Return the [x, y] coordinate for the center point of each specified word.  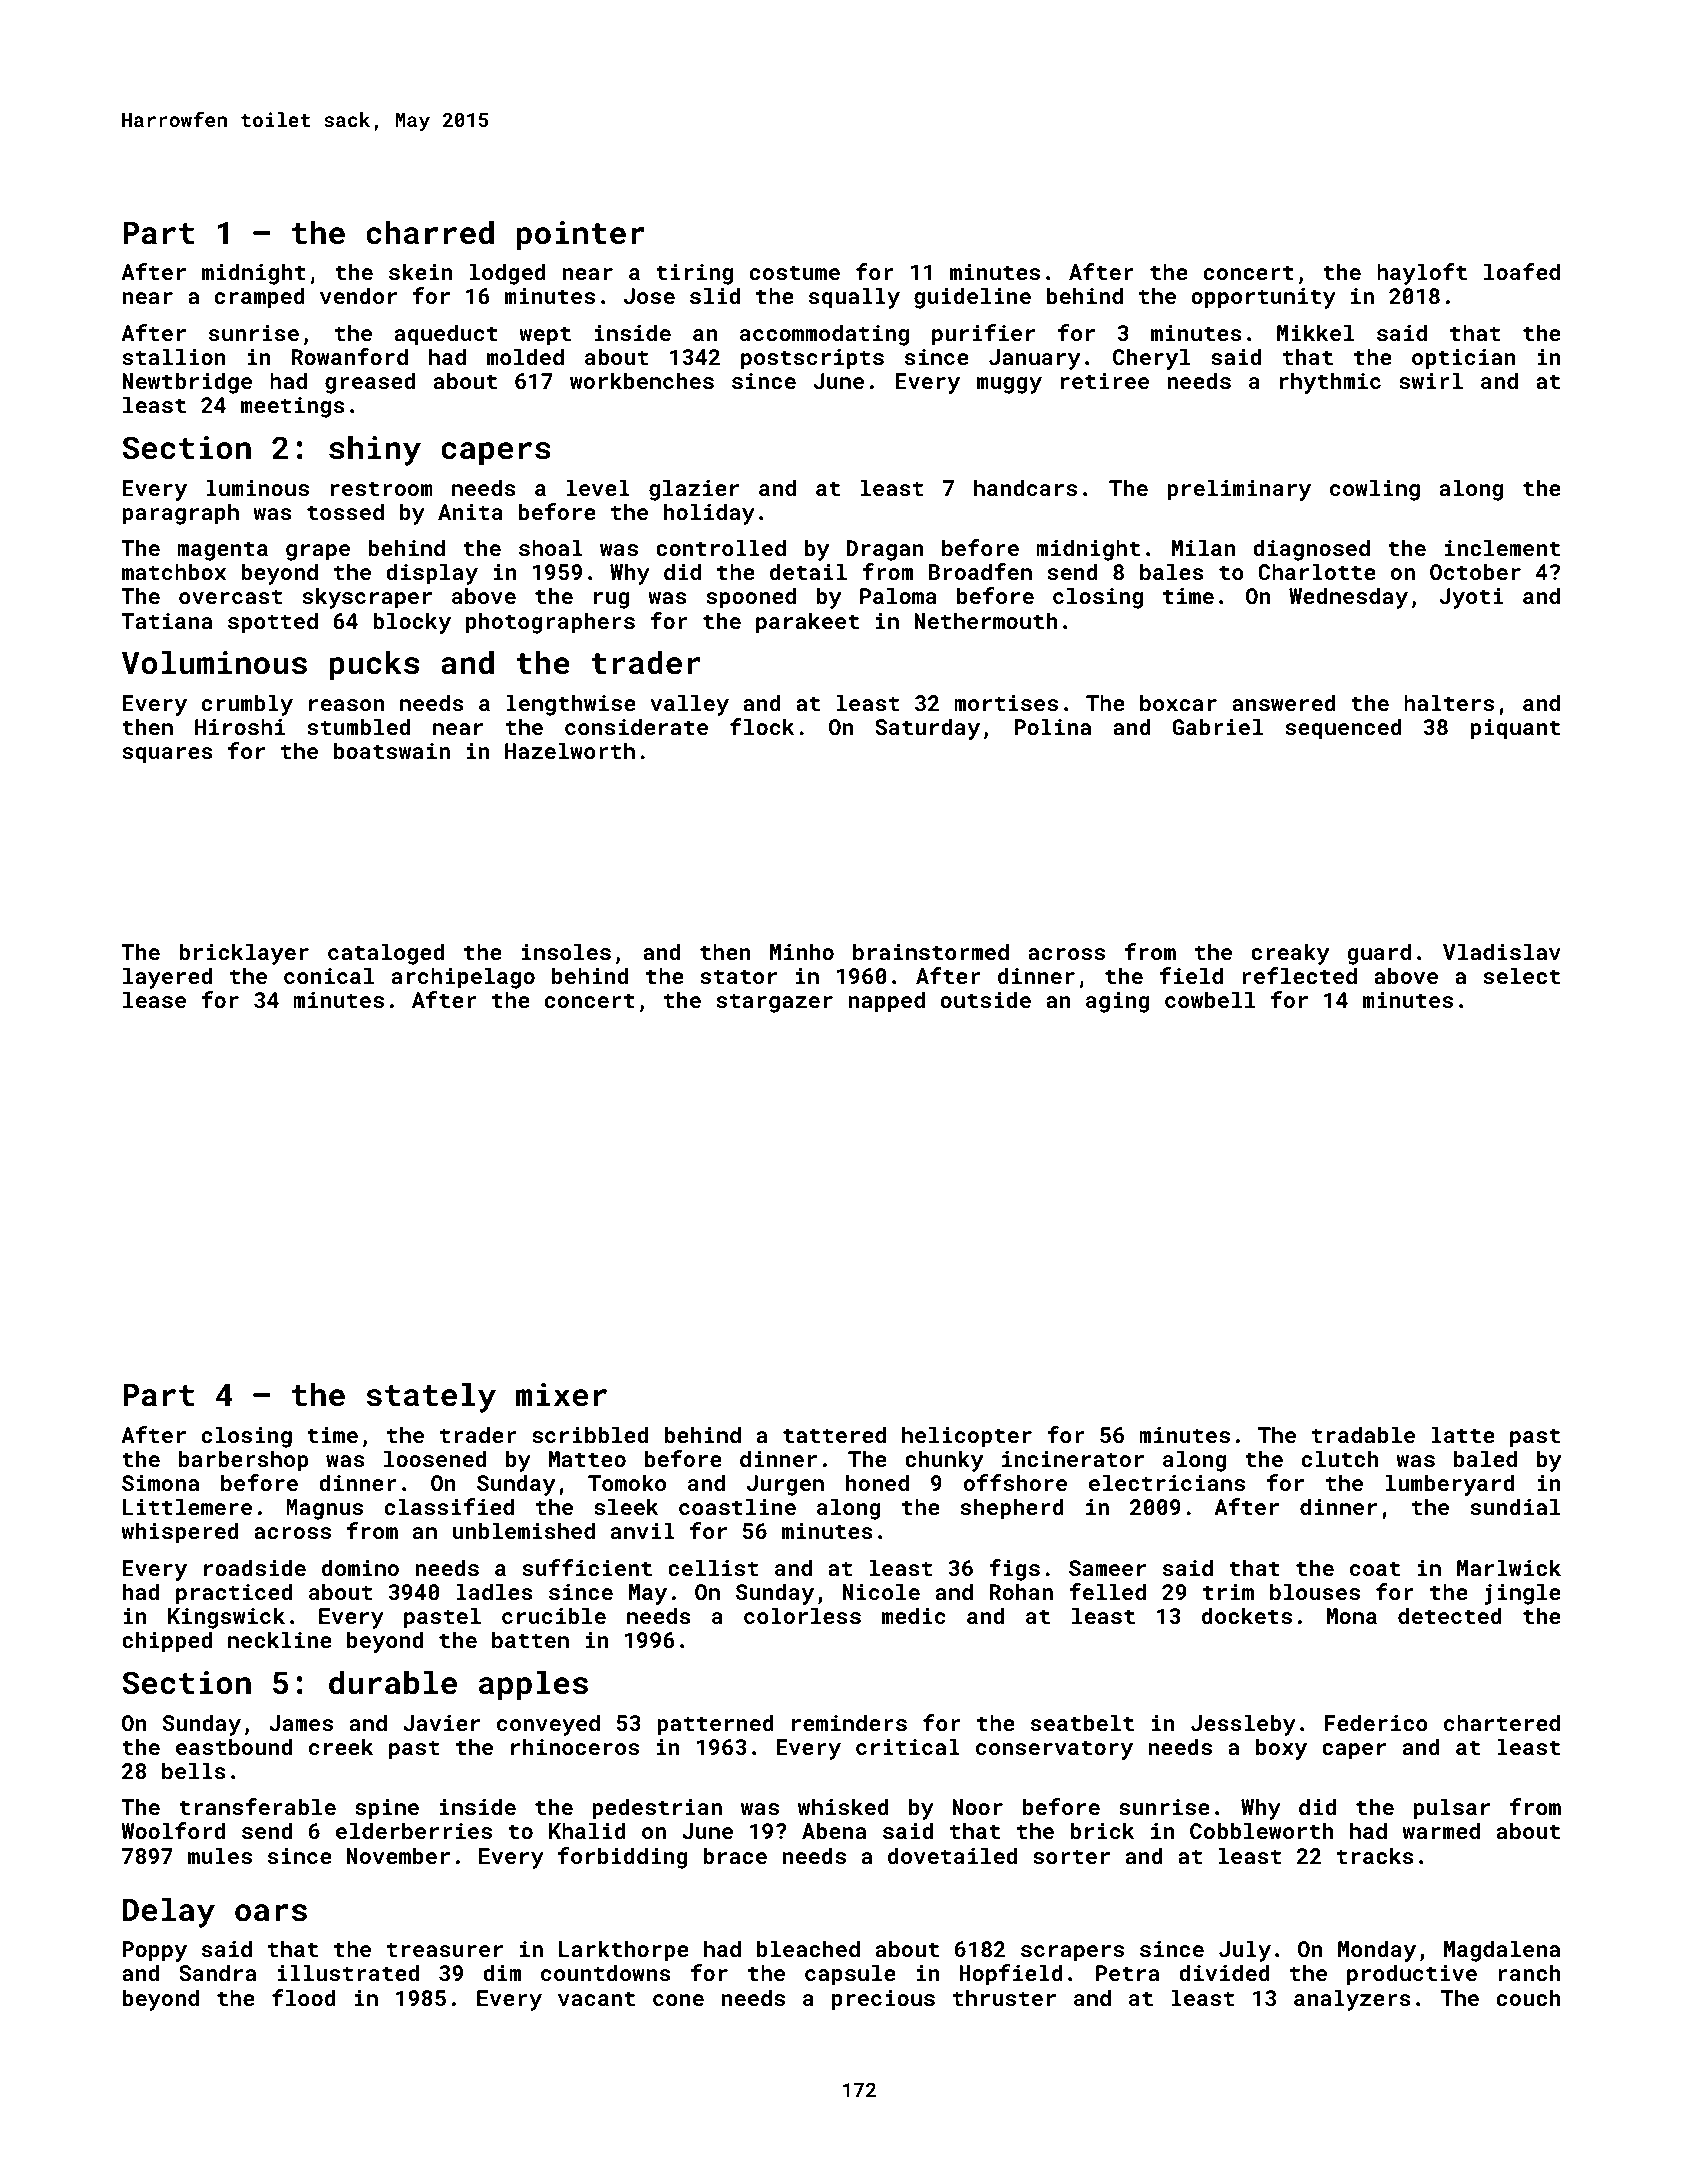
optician [1463, 359]
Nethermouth [985, 620]
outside [985, 999]
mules [220, 1855]
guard [1379, 954]
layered [167, 978]
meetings [293, 407]
